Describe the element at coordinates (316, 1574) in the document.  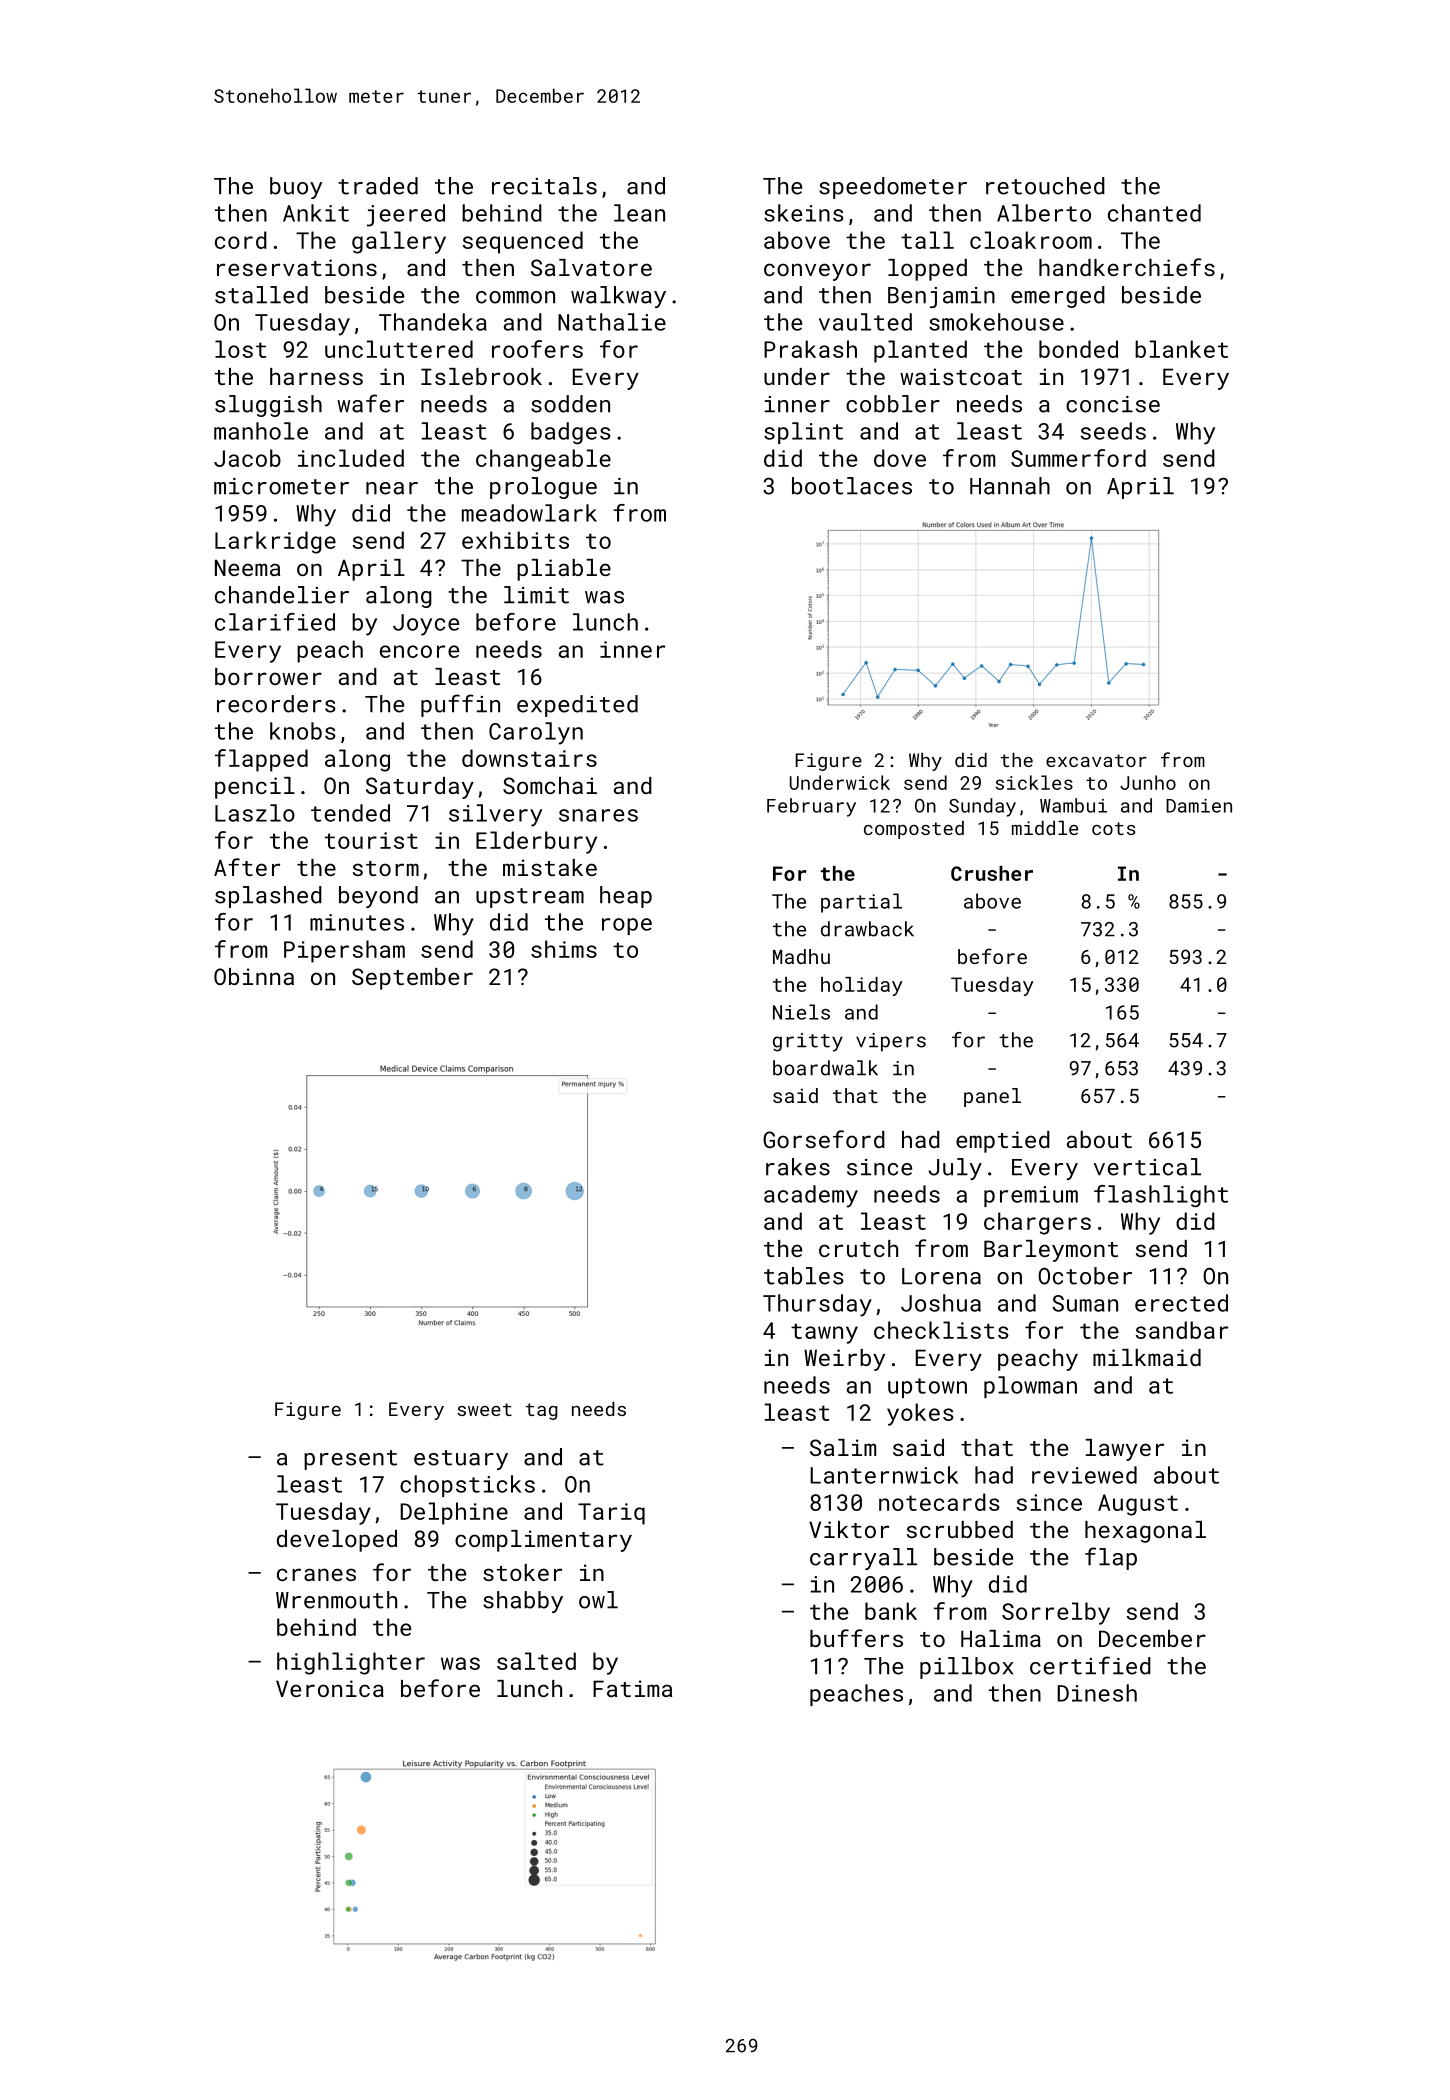
I see `cranes` at that location.
